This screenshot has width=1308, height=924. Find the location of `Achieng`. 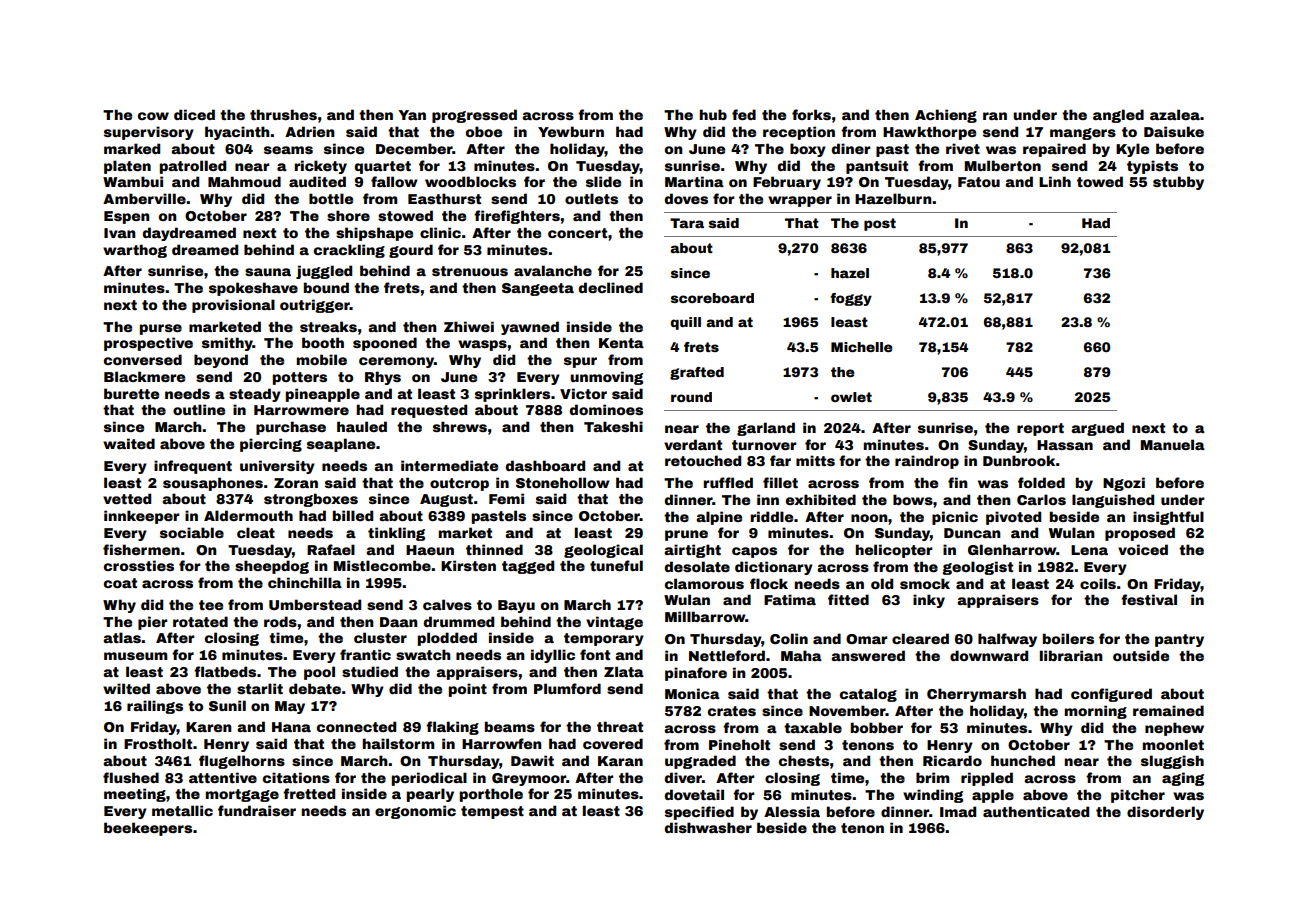

Achieng is located at coordinates (946, 116).
